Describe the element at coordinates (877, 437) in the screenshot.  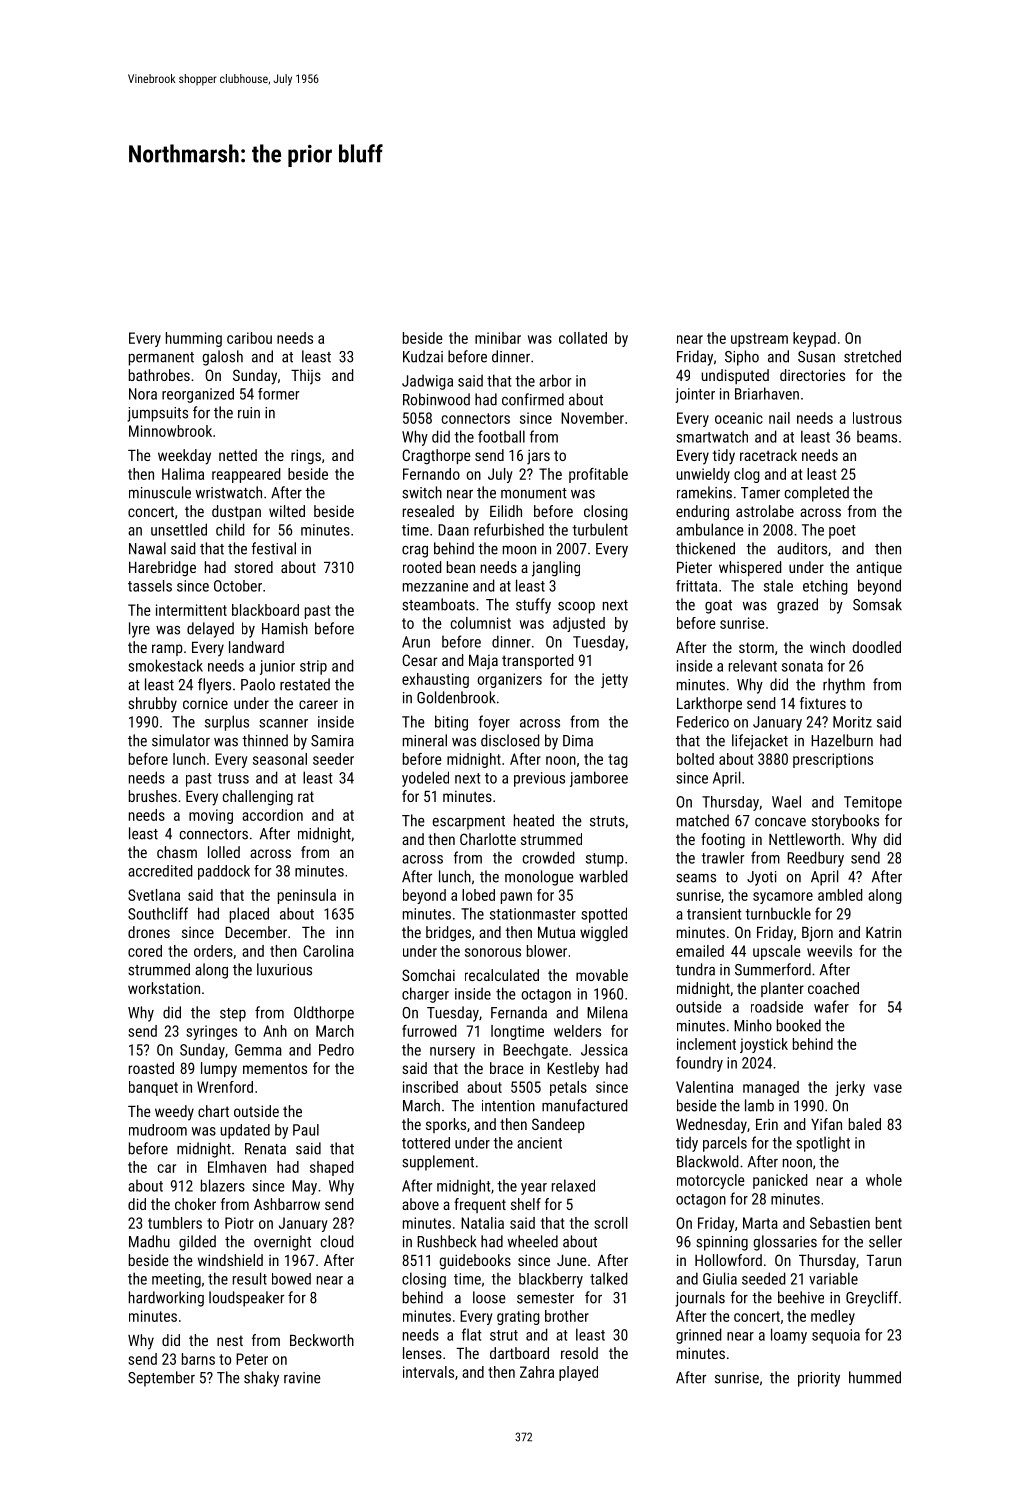
I see `beams` at that location.
